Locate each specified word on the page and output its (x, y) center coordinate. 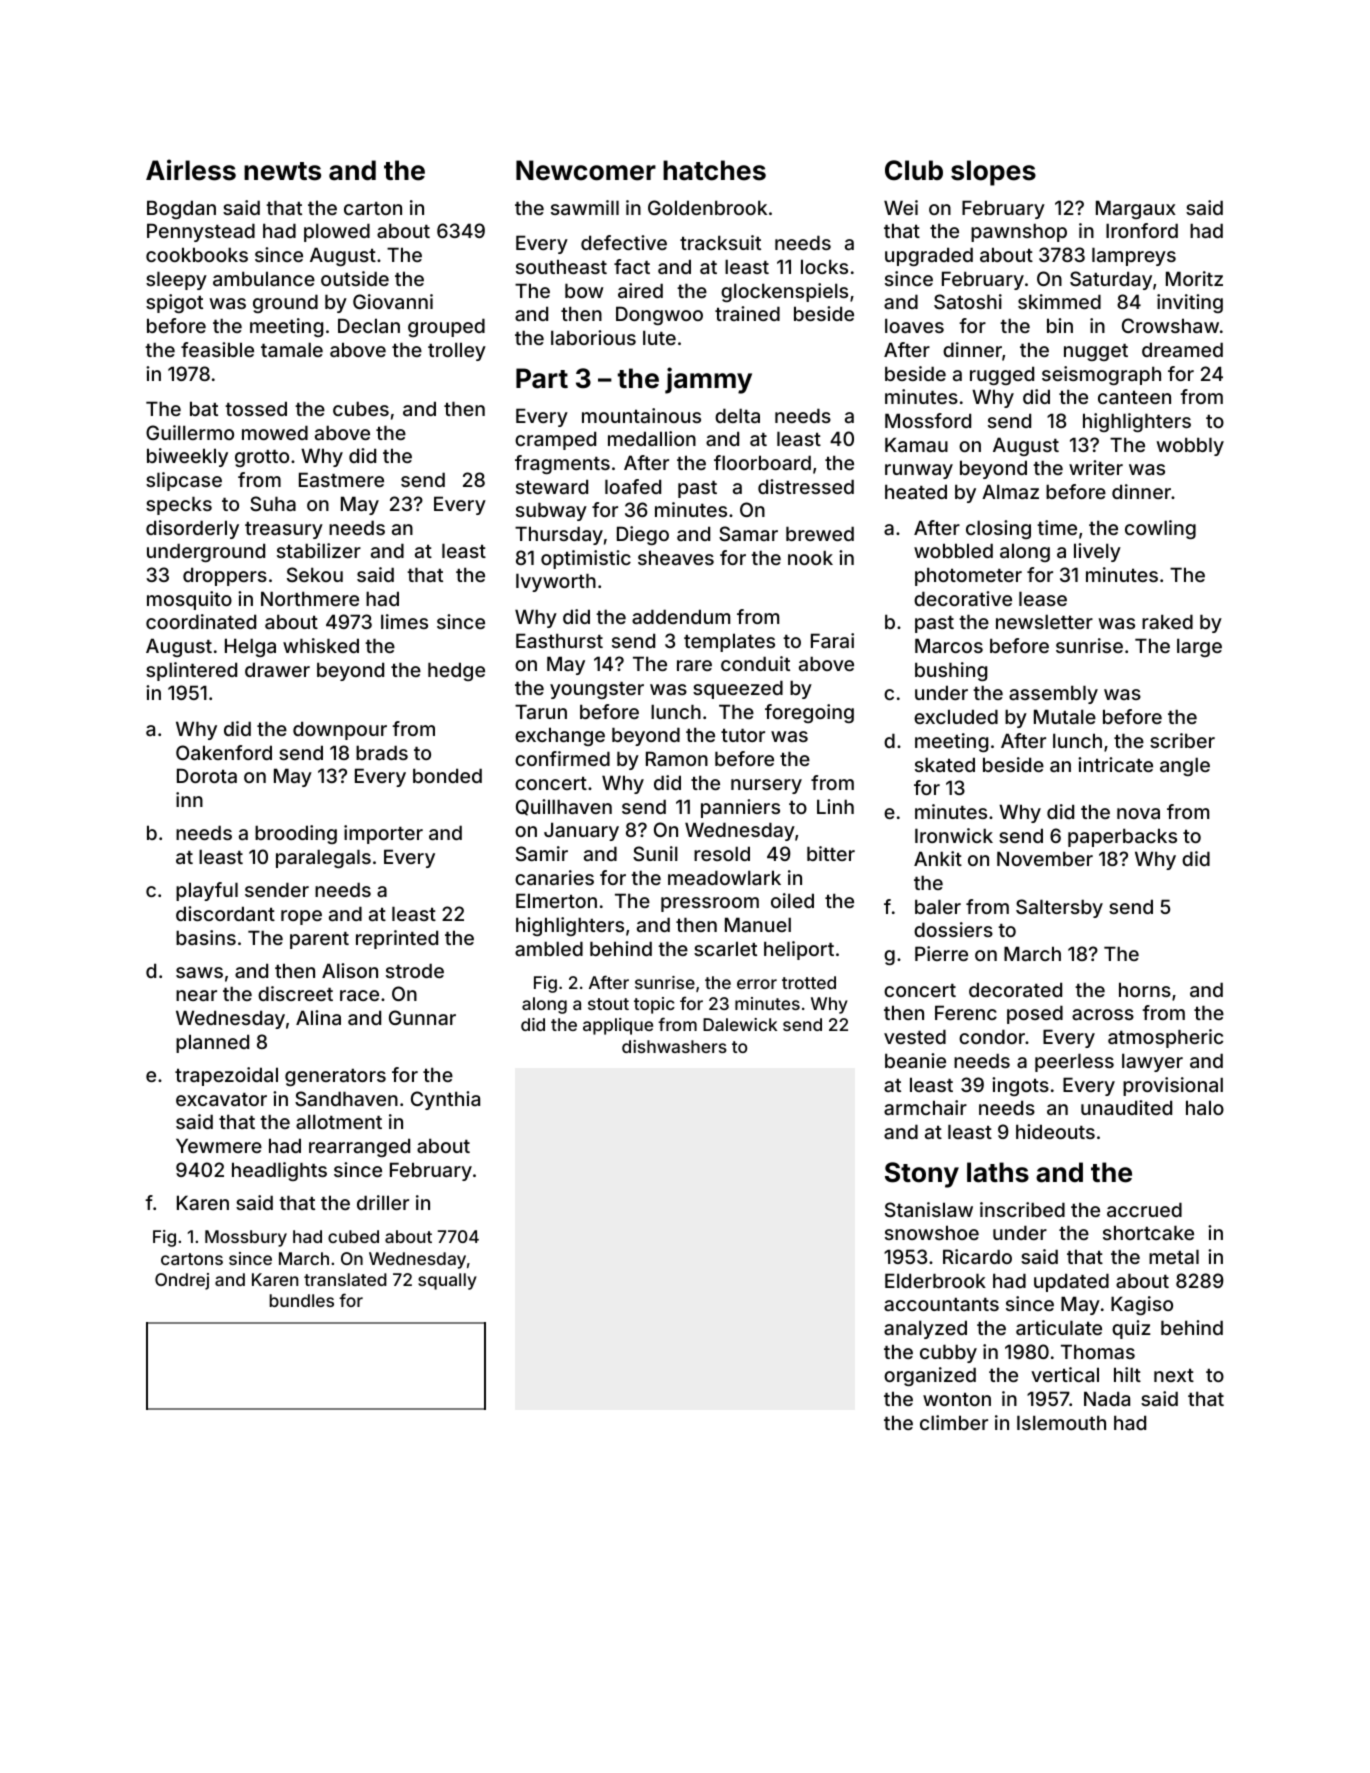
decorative (963, 598)
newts (282, 171)
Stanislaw (929, 1209)
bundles (302, 1300)
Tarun (541, 711)
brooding (296, 834)
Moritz (1194, 278)
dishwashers (674, 1046)
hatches (714, 170)
